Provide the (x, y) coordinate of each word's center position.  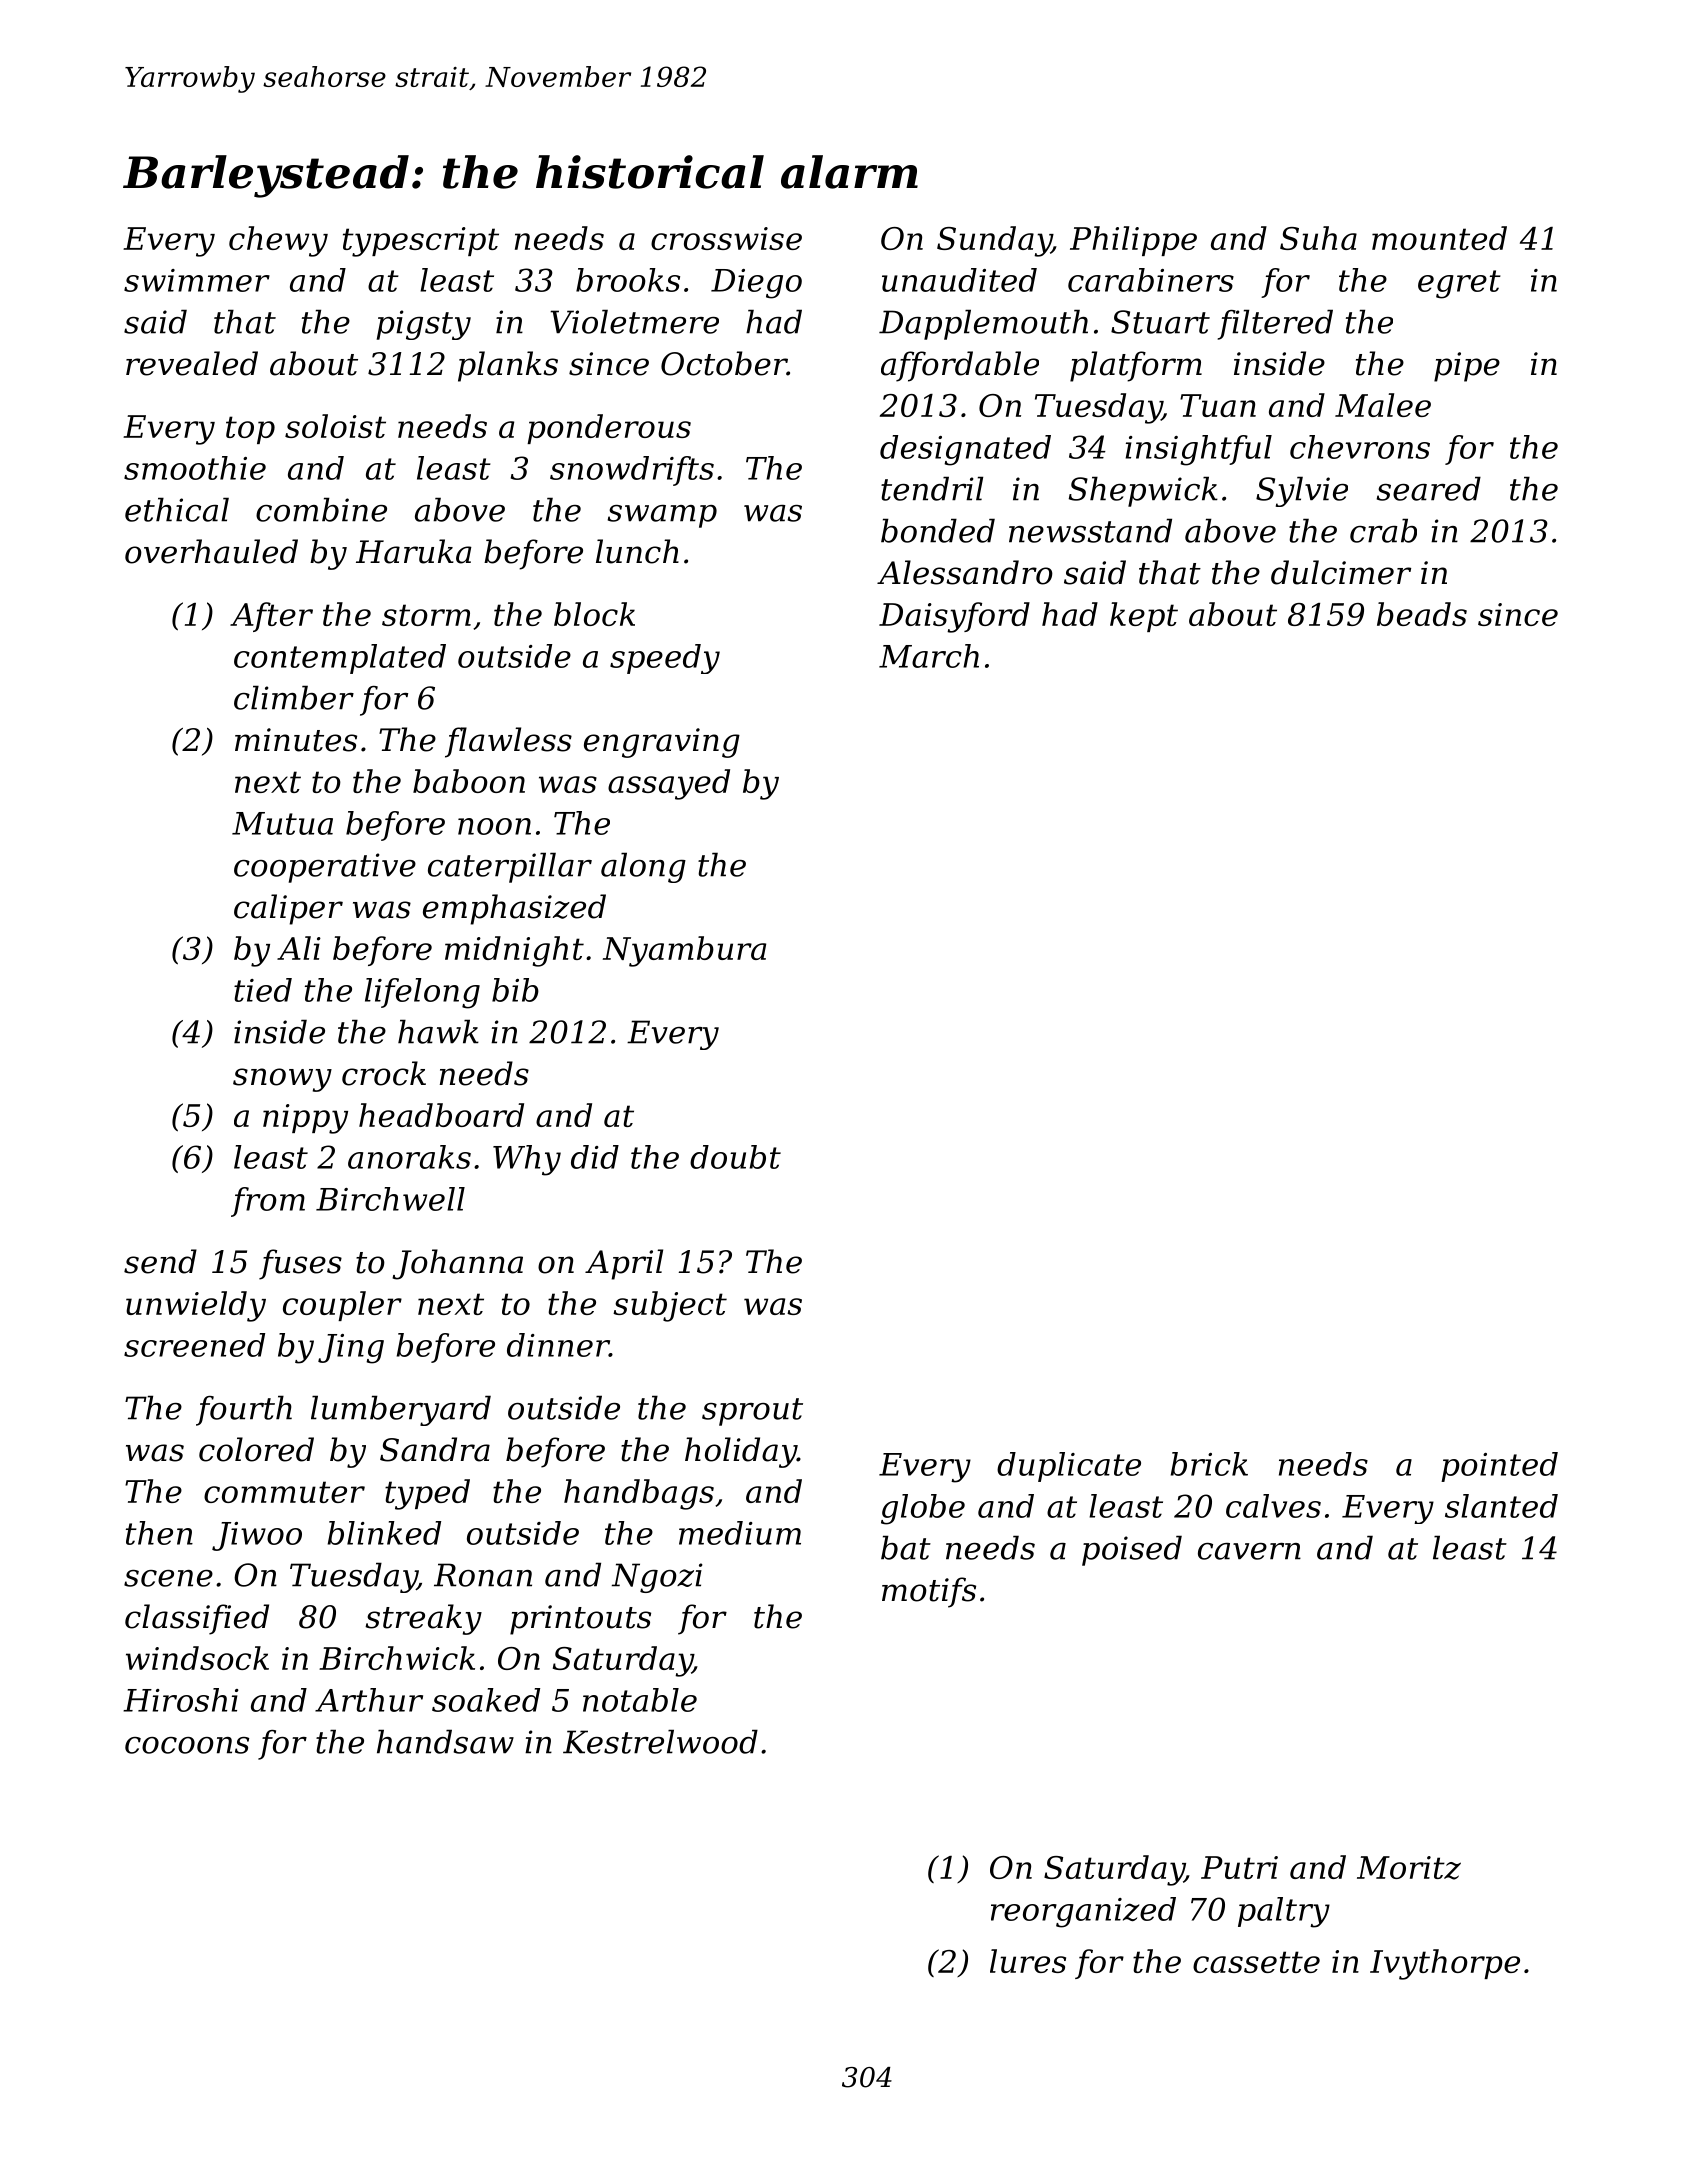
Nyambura (684, 951)
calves (1273, 1506)
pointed (1499, 1467)
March (929, 656)
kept (1144, 617)
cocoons (187, 1745)
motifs (929, 1592)
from (268, 1202)
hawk (438, 1031)
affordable (960, 366)
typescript (421, 242)
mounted (1439, 238)
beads (1422, 614)
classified (197, 1619)
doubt (735, 1157)
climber (294, 697)
